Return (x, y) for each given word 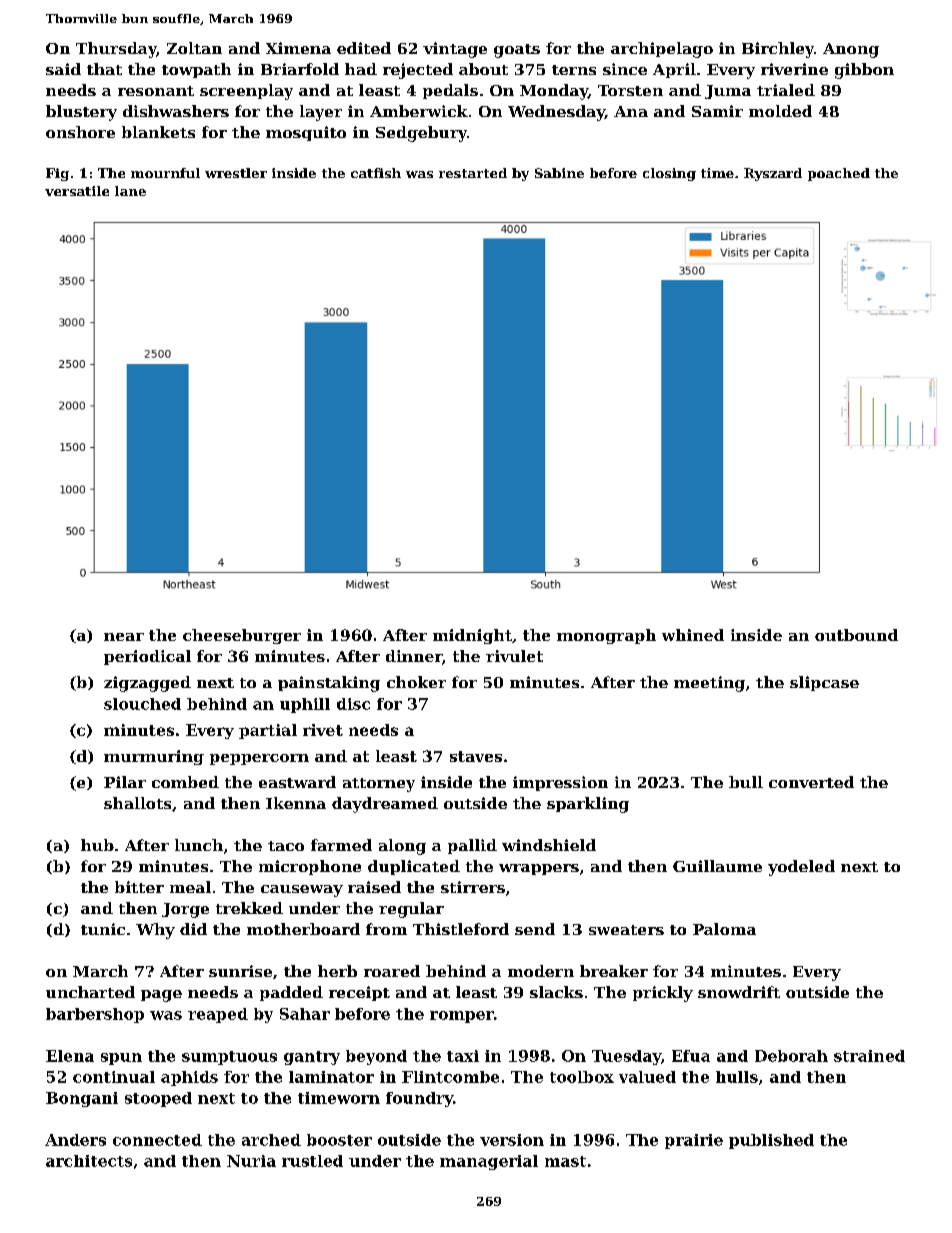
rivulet (514, 656)
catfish (376, 173)
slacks (556, 992)
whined (693, 635)
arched (271, 1140)
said (63, 69)
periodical (147, 657)
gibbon (864, 71)
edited (364, 48)
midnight (472, 636)
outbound (856, 635)
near (124, 637)
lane (130, 191)
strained (869, 1056)
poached (839, 174)
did (193, 929)
